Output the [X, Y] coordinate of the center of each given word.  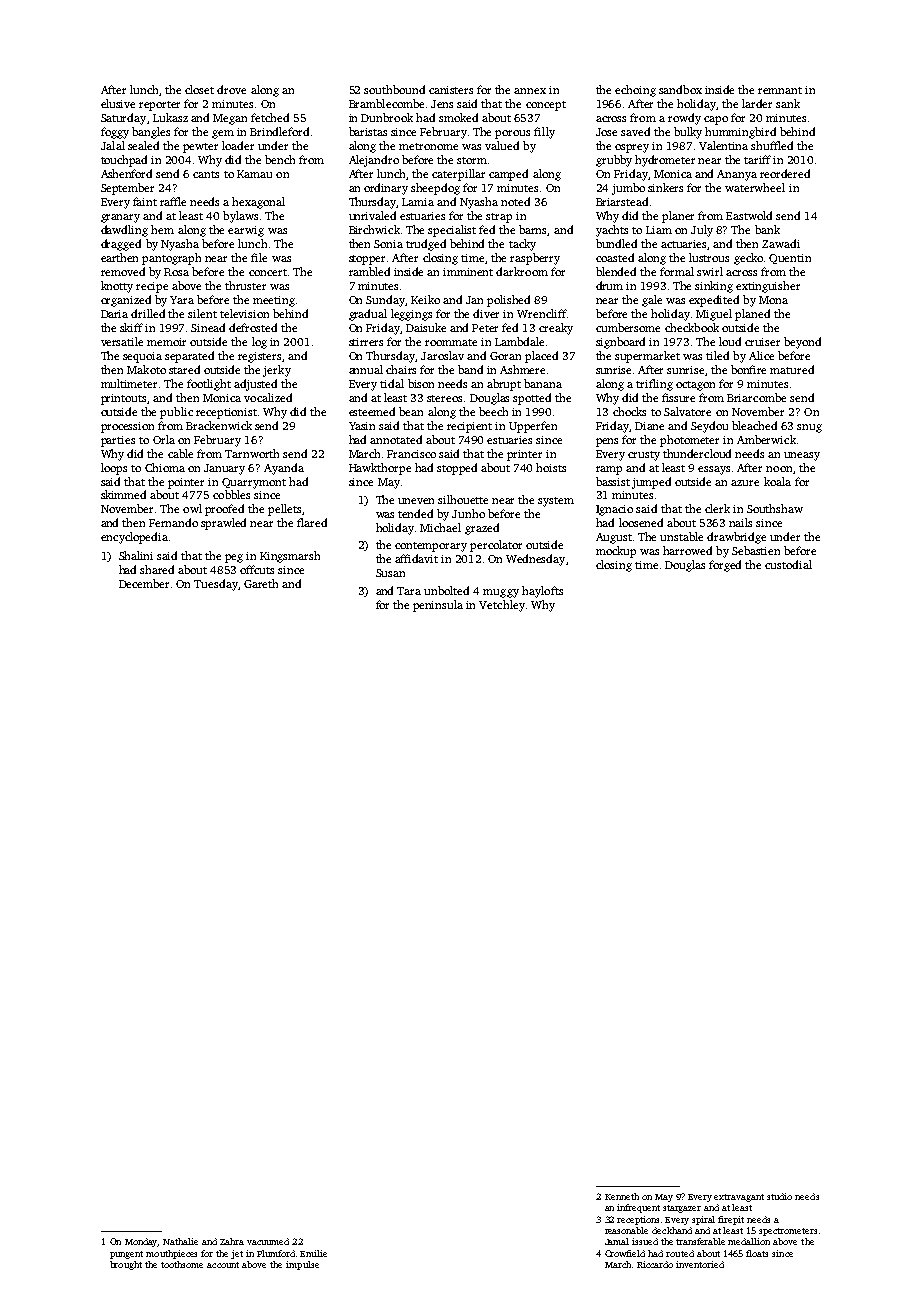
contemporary [431, 547]
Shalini [136, 555]
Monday [141, 1242]
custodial [788, 564]
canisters [451, 90]
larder [757, 103]
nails [740, 522]
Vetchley [502, 606]
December [144, 583]
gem [223, 134]
